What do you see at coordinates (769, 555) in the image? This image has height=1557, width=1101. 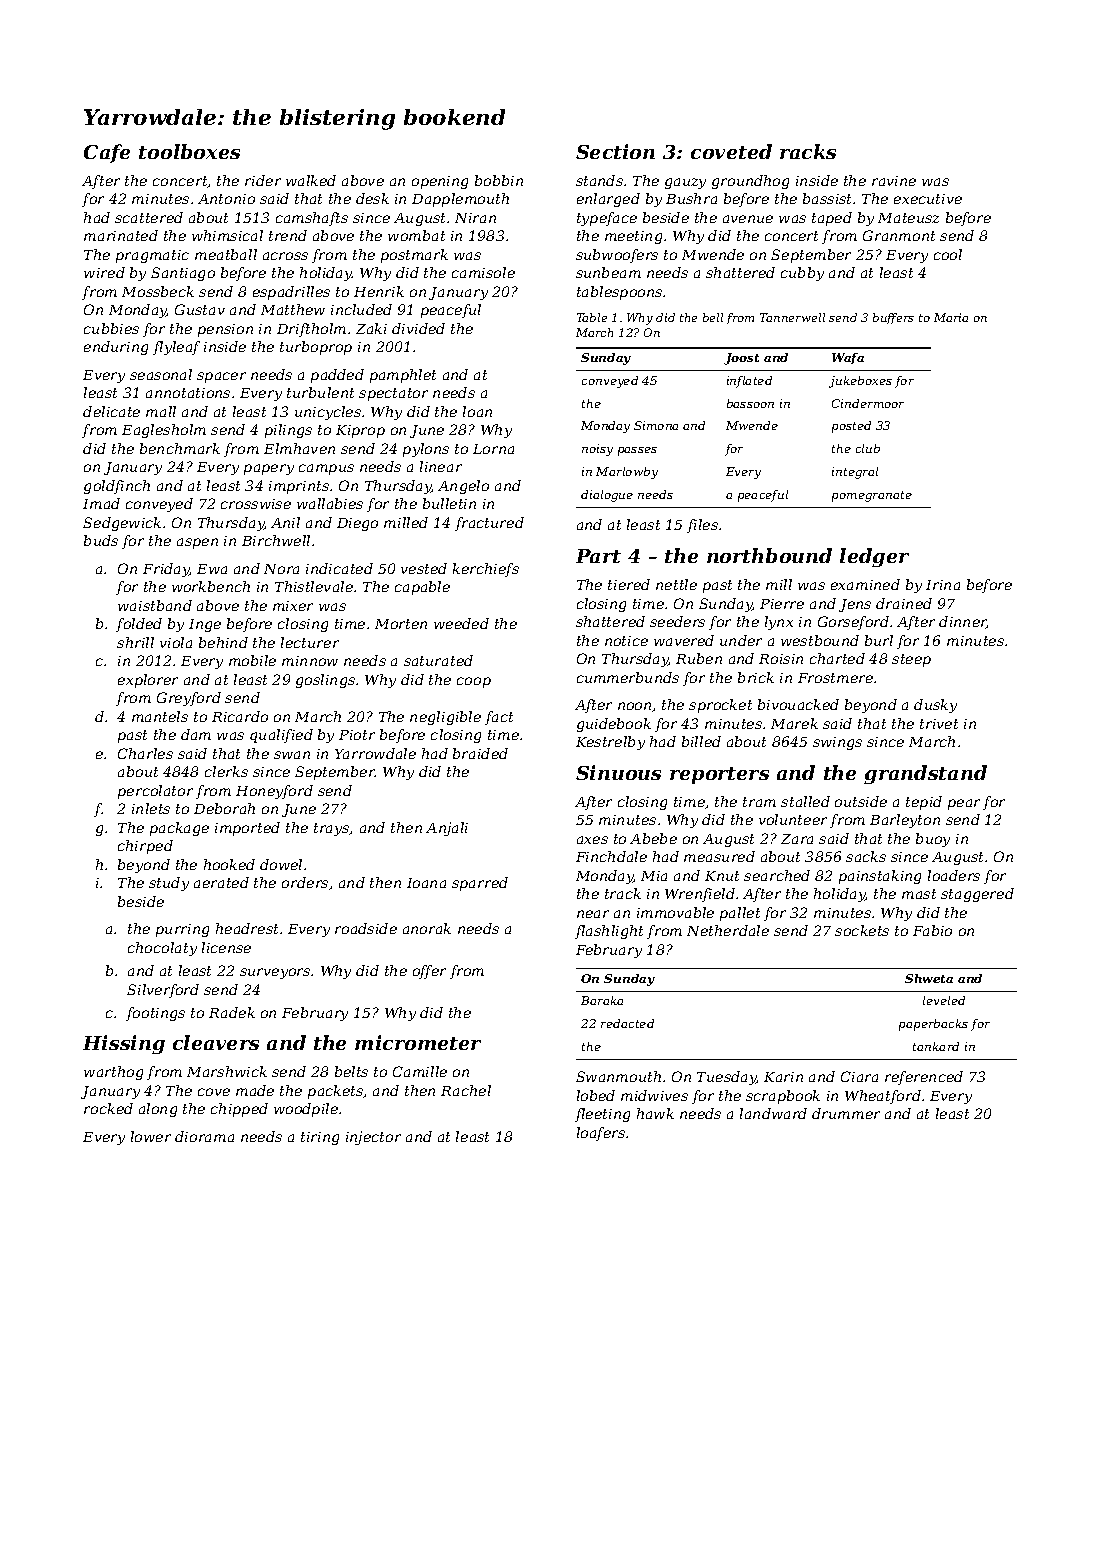 I see `northbound` at bounding box center [769, 555].
